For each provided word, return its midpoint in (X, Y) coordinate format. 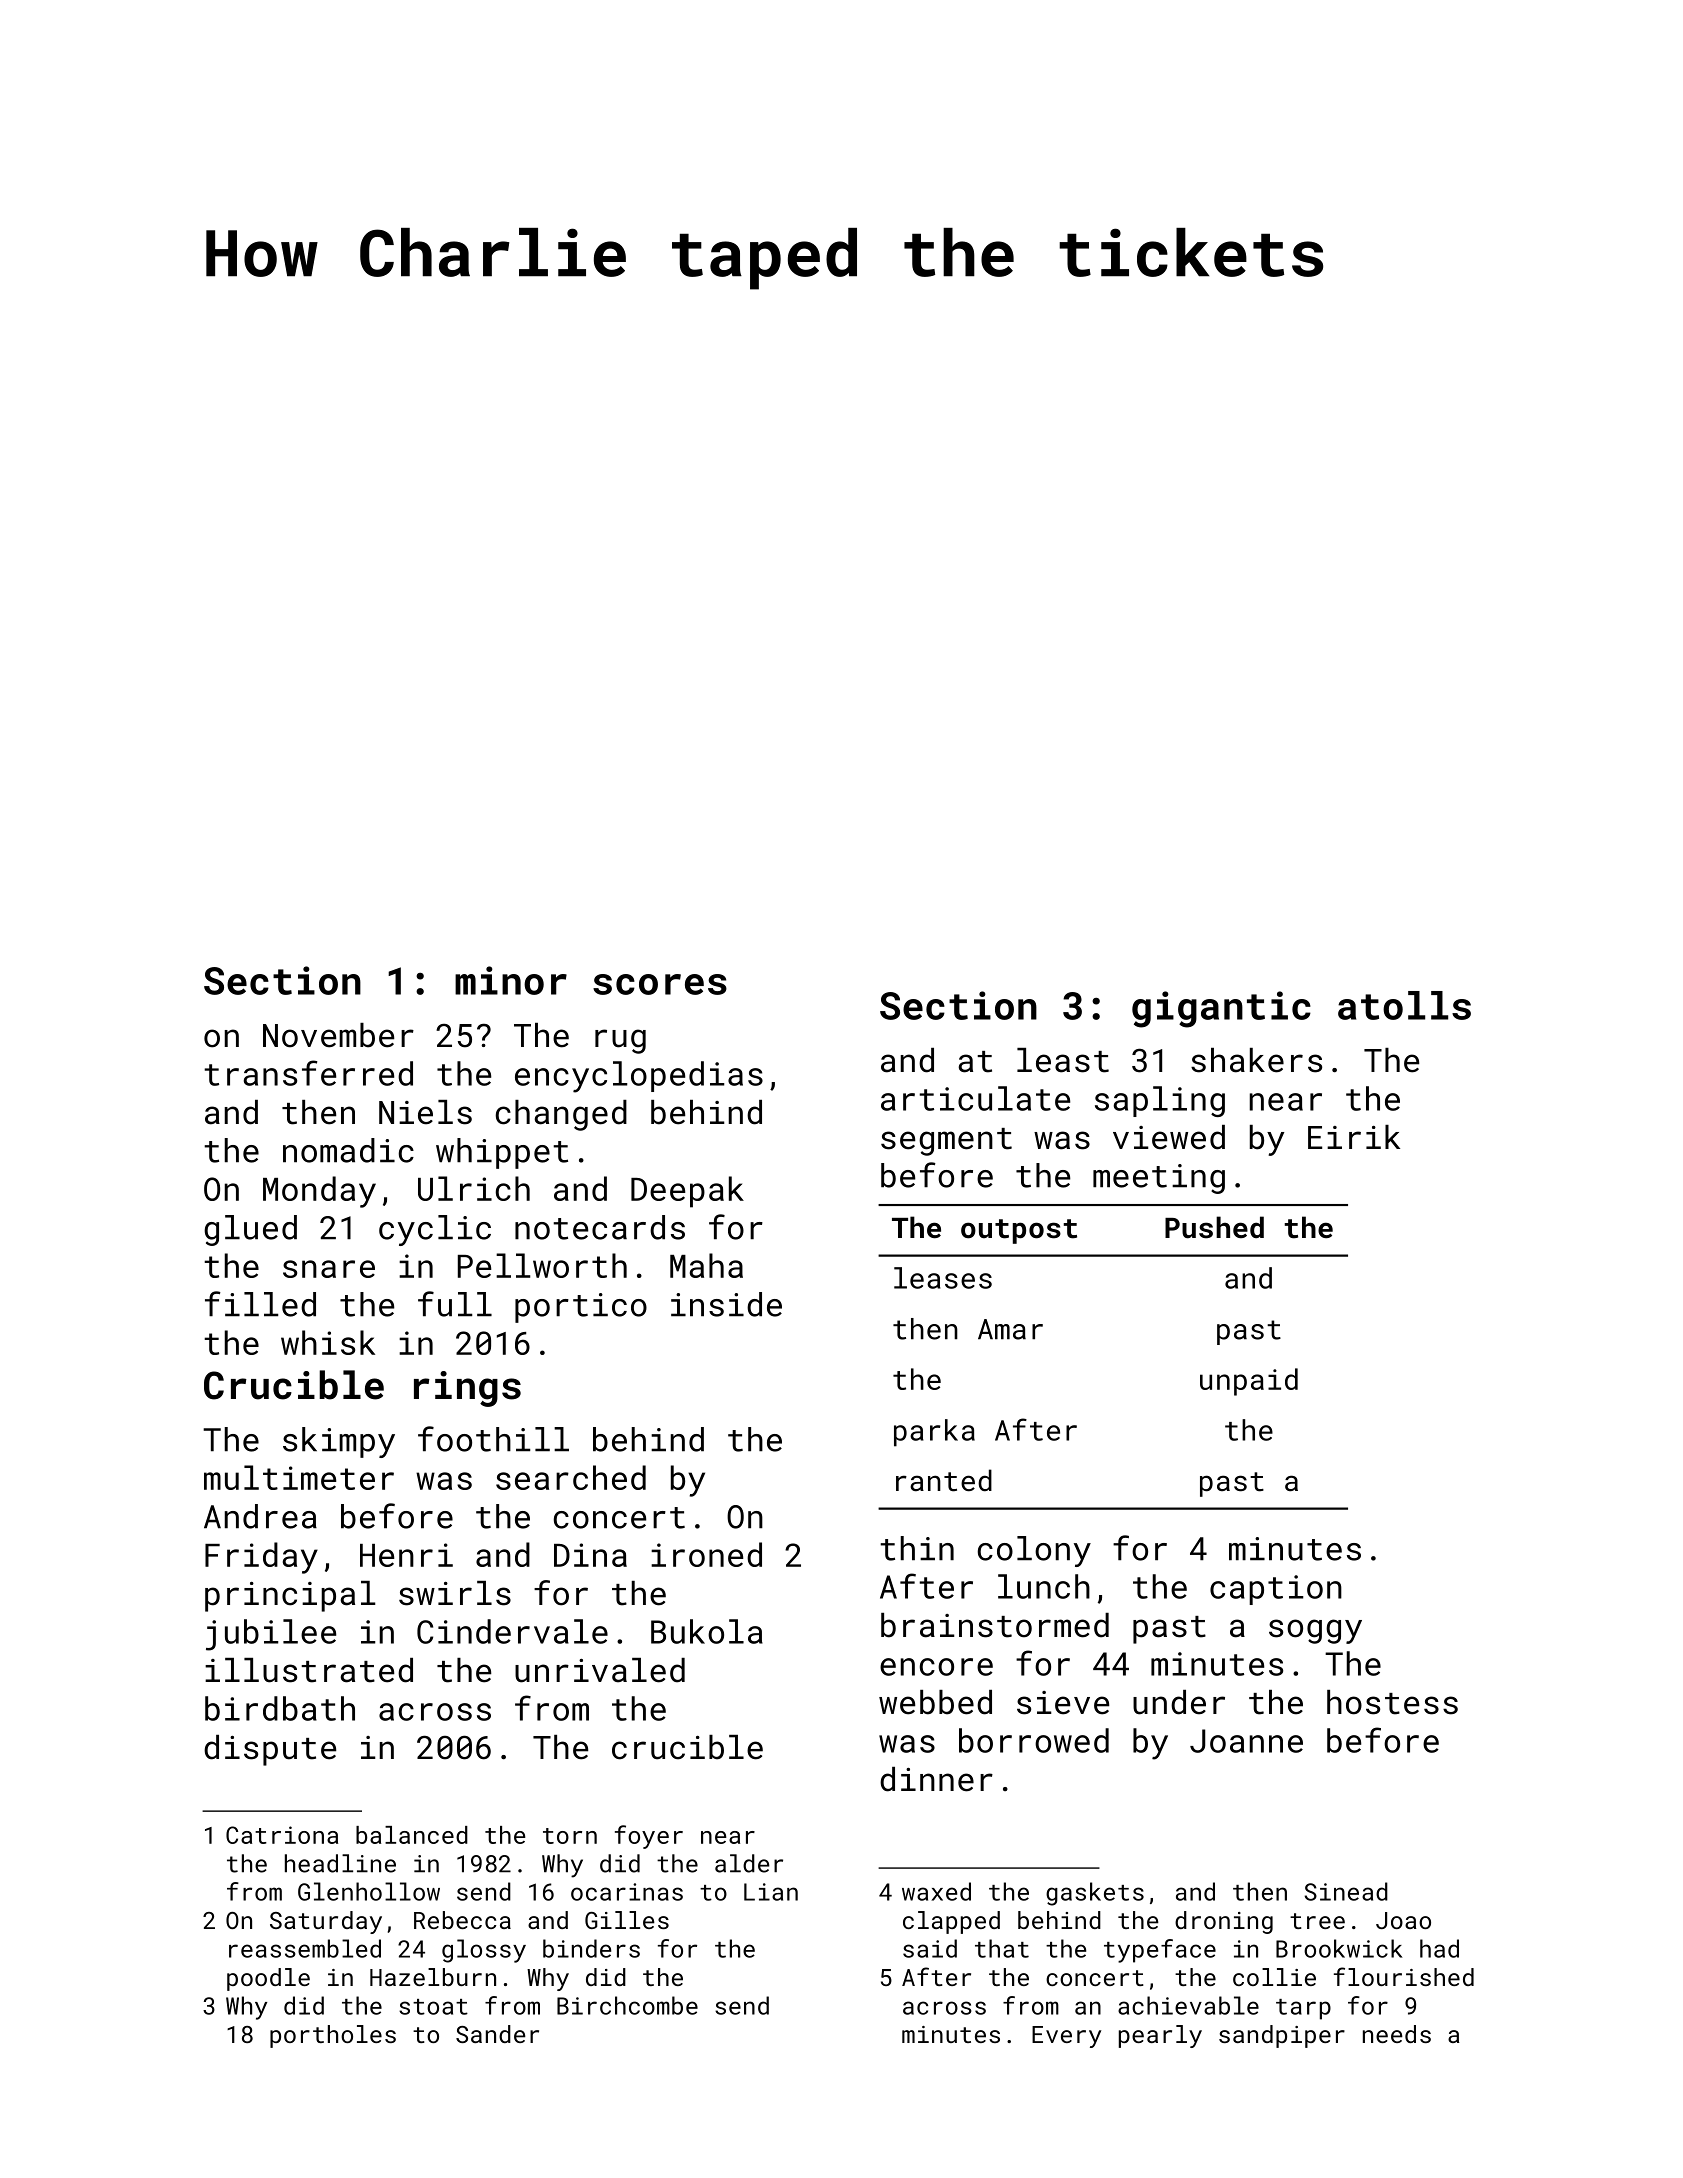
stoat (433, 2007)
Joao (1403, 1920)
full (455, 1304)
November (338, 1035)
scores (660, 984)
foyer (649, 1837)
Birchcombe (627, 2005)
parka (934, 1433)
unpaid (1249, 1382)
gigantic (1221, 1009)
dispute (270, 1750)
